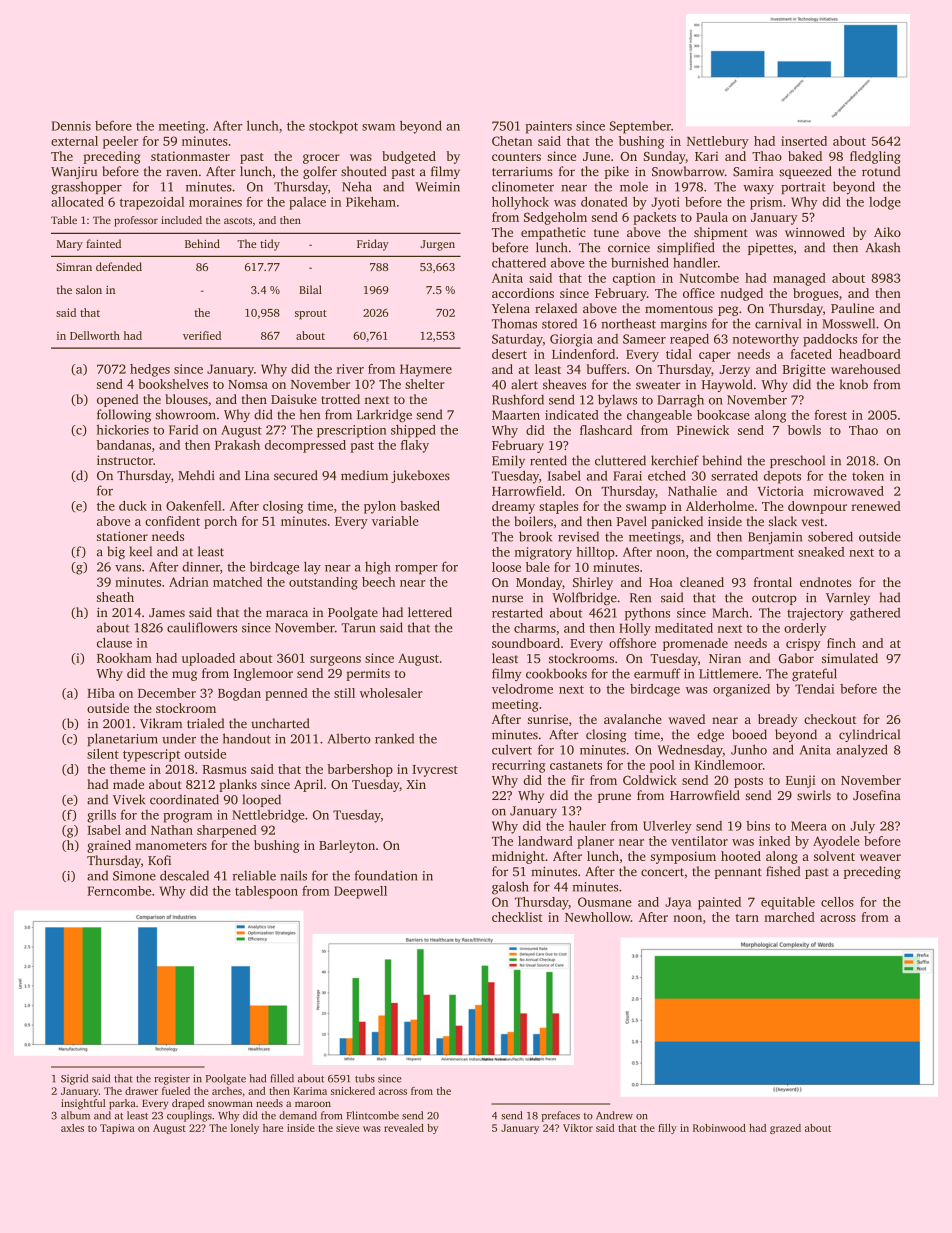 This screenshot has height=1233, width=952. What do you see at coordinates (836, 842) in the screenshot?
I see `Ayodele` at bounding box center [836, 842].
